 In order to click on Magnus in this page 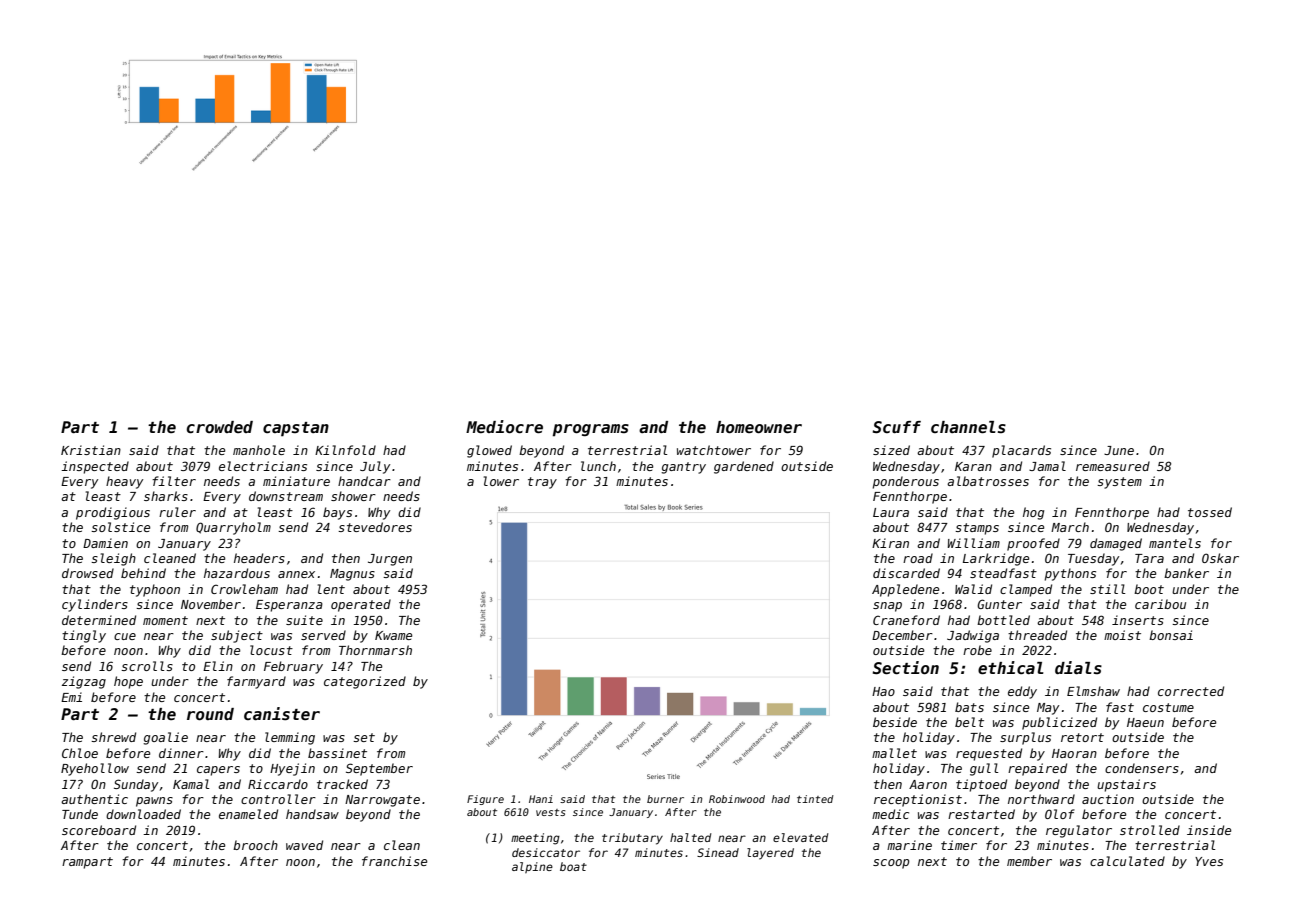, I will do `click(352, 575)`.
